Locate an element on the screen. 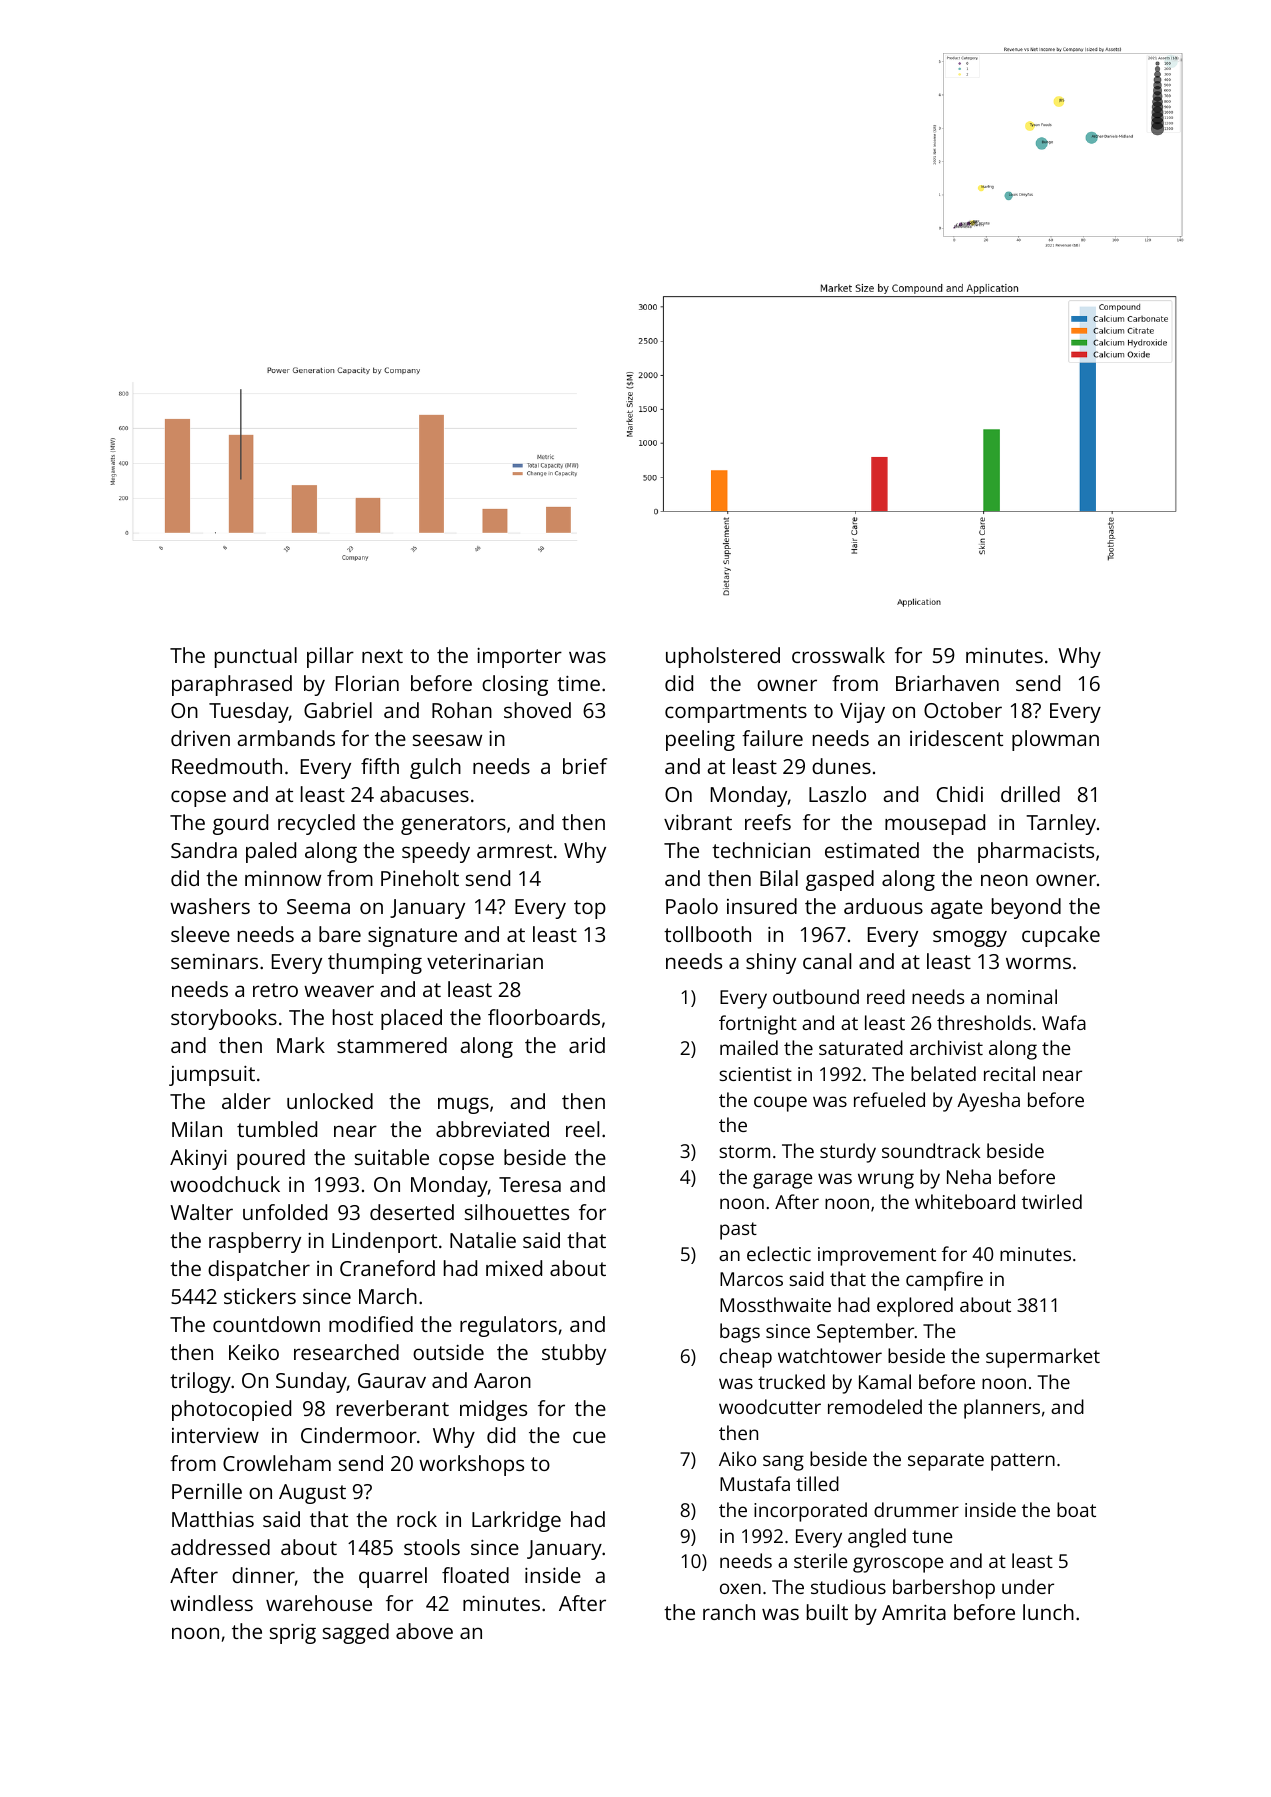 Image resolution: width=1271 pixels, height=1797 pixels. Chidi is located at coordinates (960, 794).
